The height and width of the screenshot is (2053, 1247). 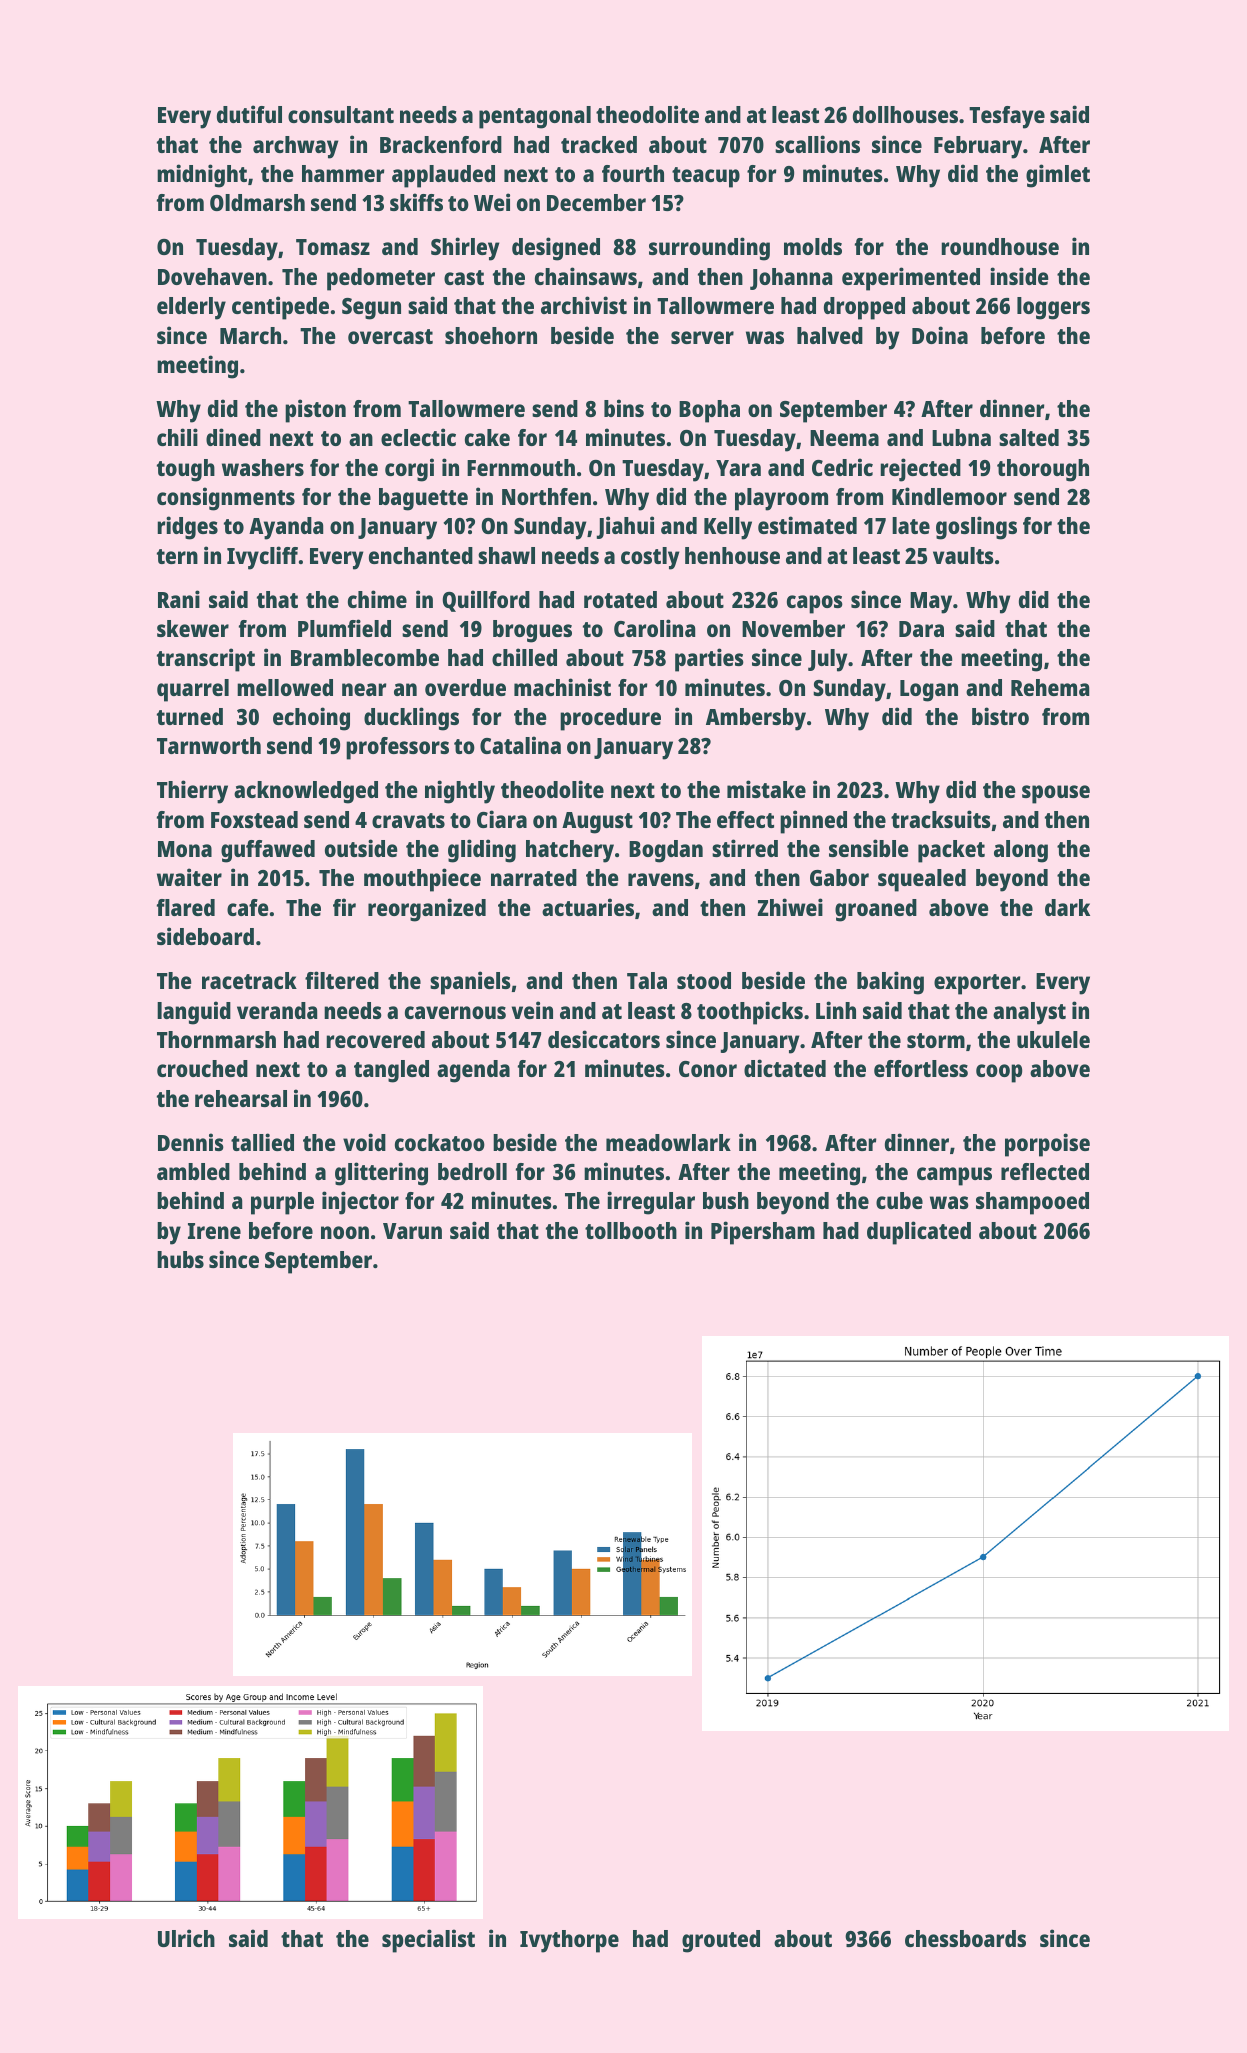 What do you see at coordinates (187, 528) in the screenshot?
I see `ridges` at bounding box center [187, 528].
